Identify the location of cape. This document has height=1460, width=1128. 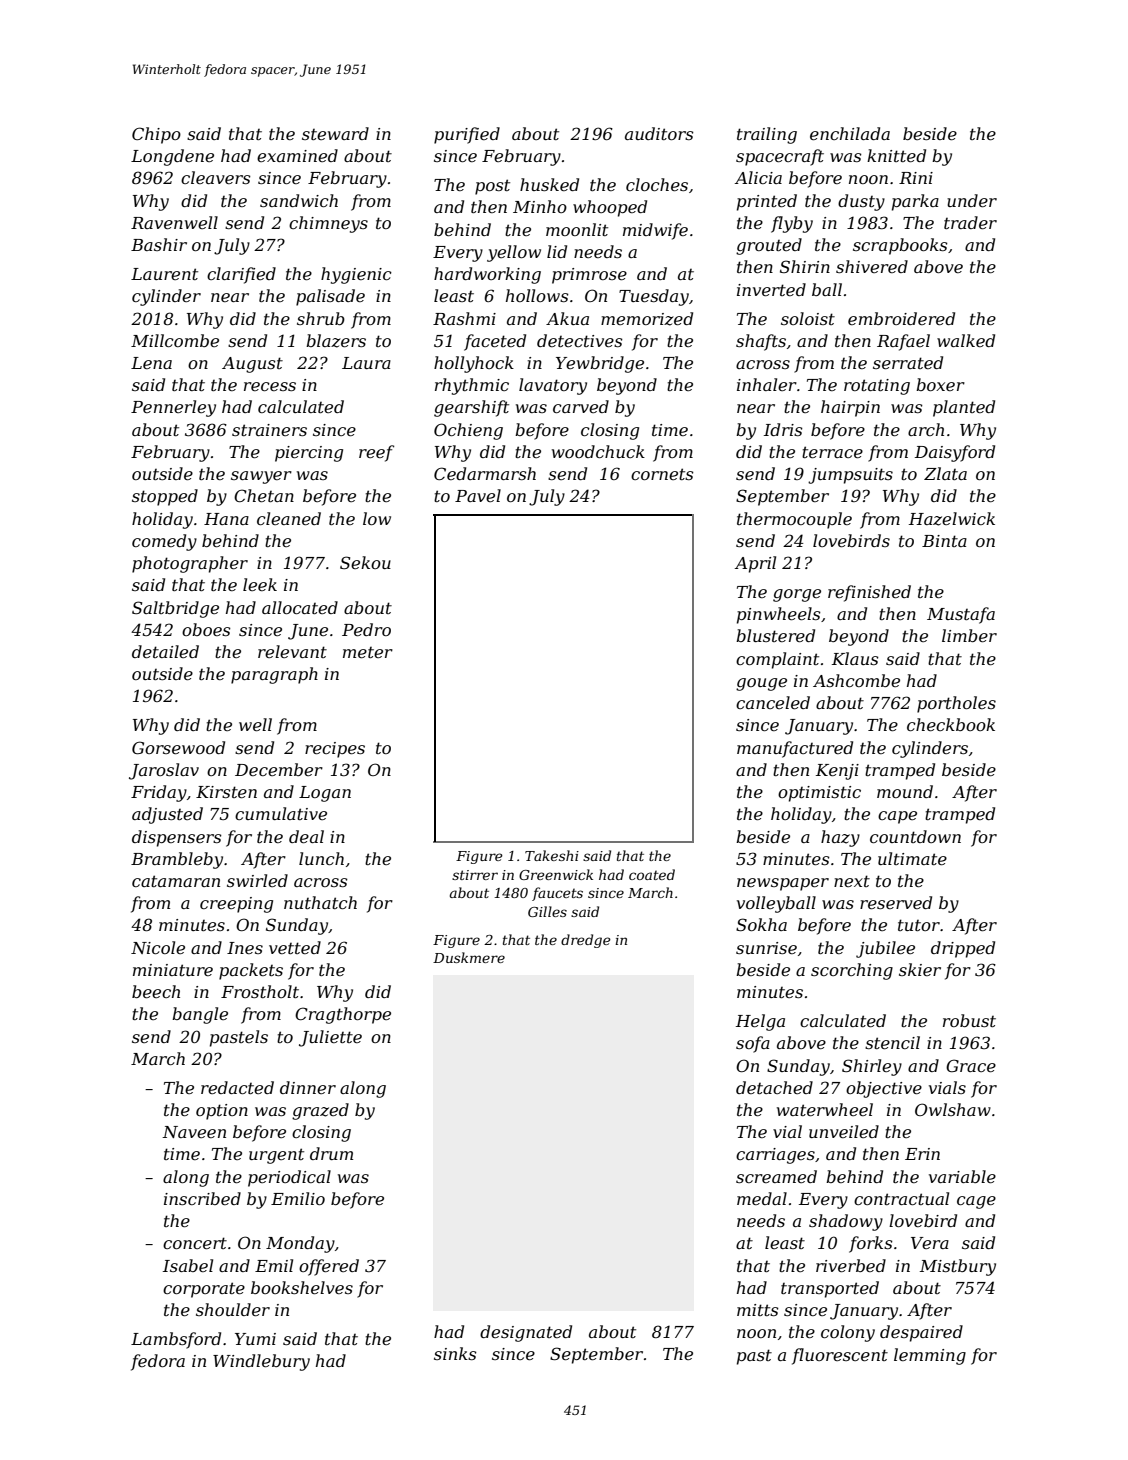
(897, 817).
